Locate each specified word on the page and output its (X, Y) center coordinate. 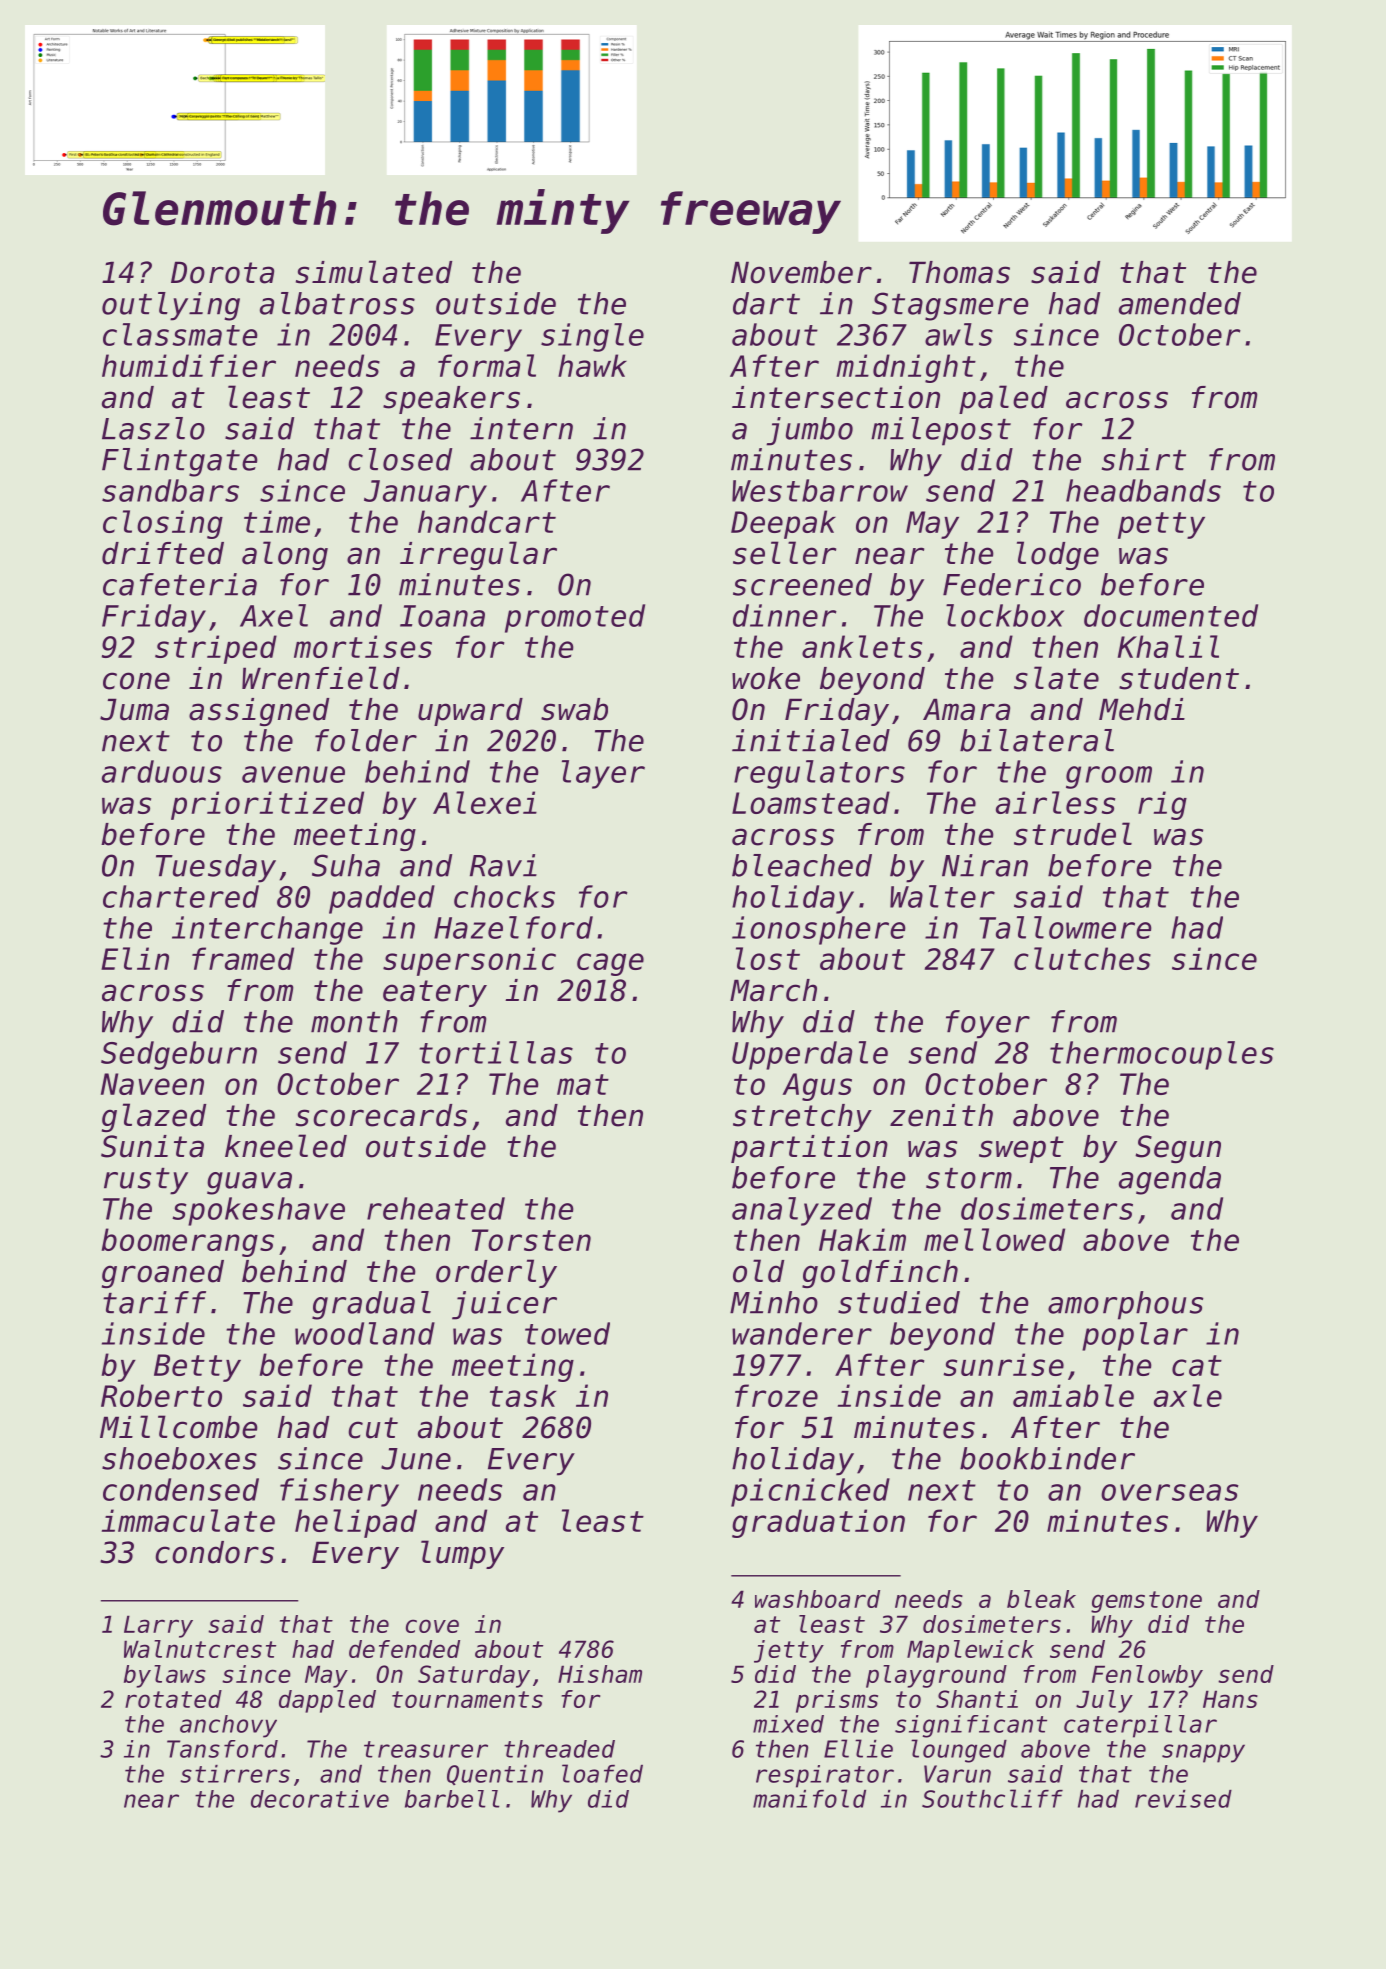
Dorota (222, 272)
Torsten (531, 1240)
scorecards (381, 1115)
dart (766, 303)
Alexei (485, 802)
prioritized (267, 805)
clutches (1082, 958)
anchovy (228, 1726)
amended (1180, 303)
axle (1188, 1395)
